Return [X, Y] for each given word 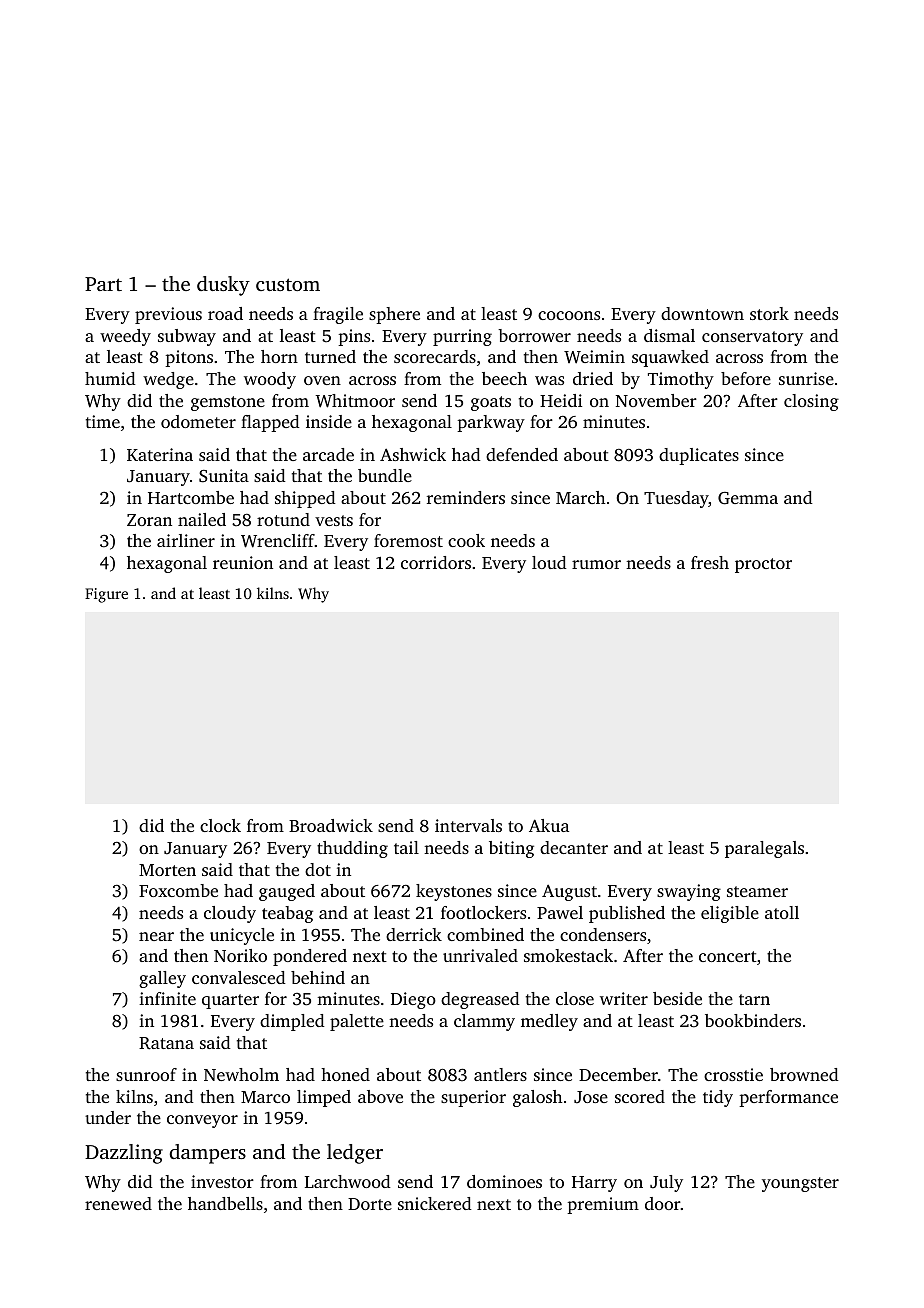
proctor [763, 565]
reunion [243, 562]
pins [354, 337]
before [746, 378]
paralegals [764, 849]
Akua [549, 825]
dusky [223, 286]
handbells [225, 1203]
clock [220, 825]
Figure [106, 595]
